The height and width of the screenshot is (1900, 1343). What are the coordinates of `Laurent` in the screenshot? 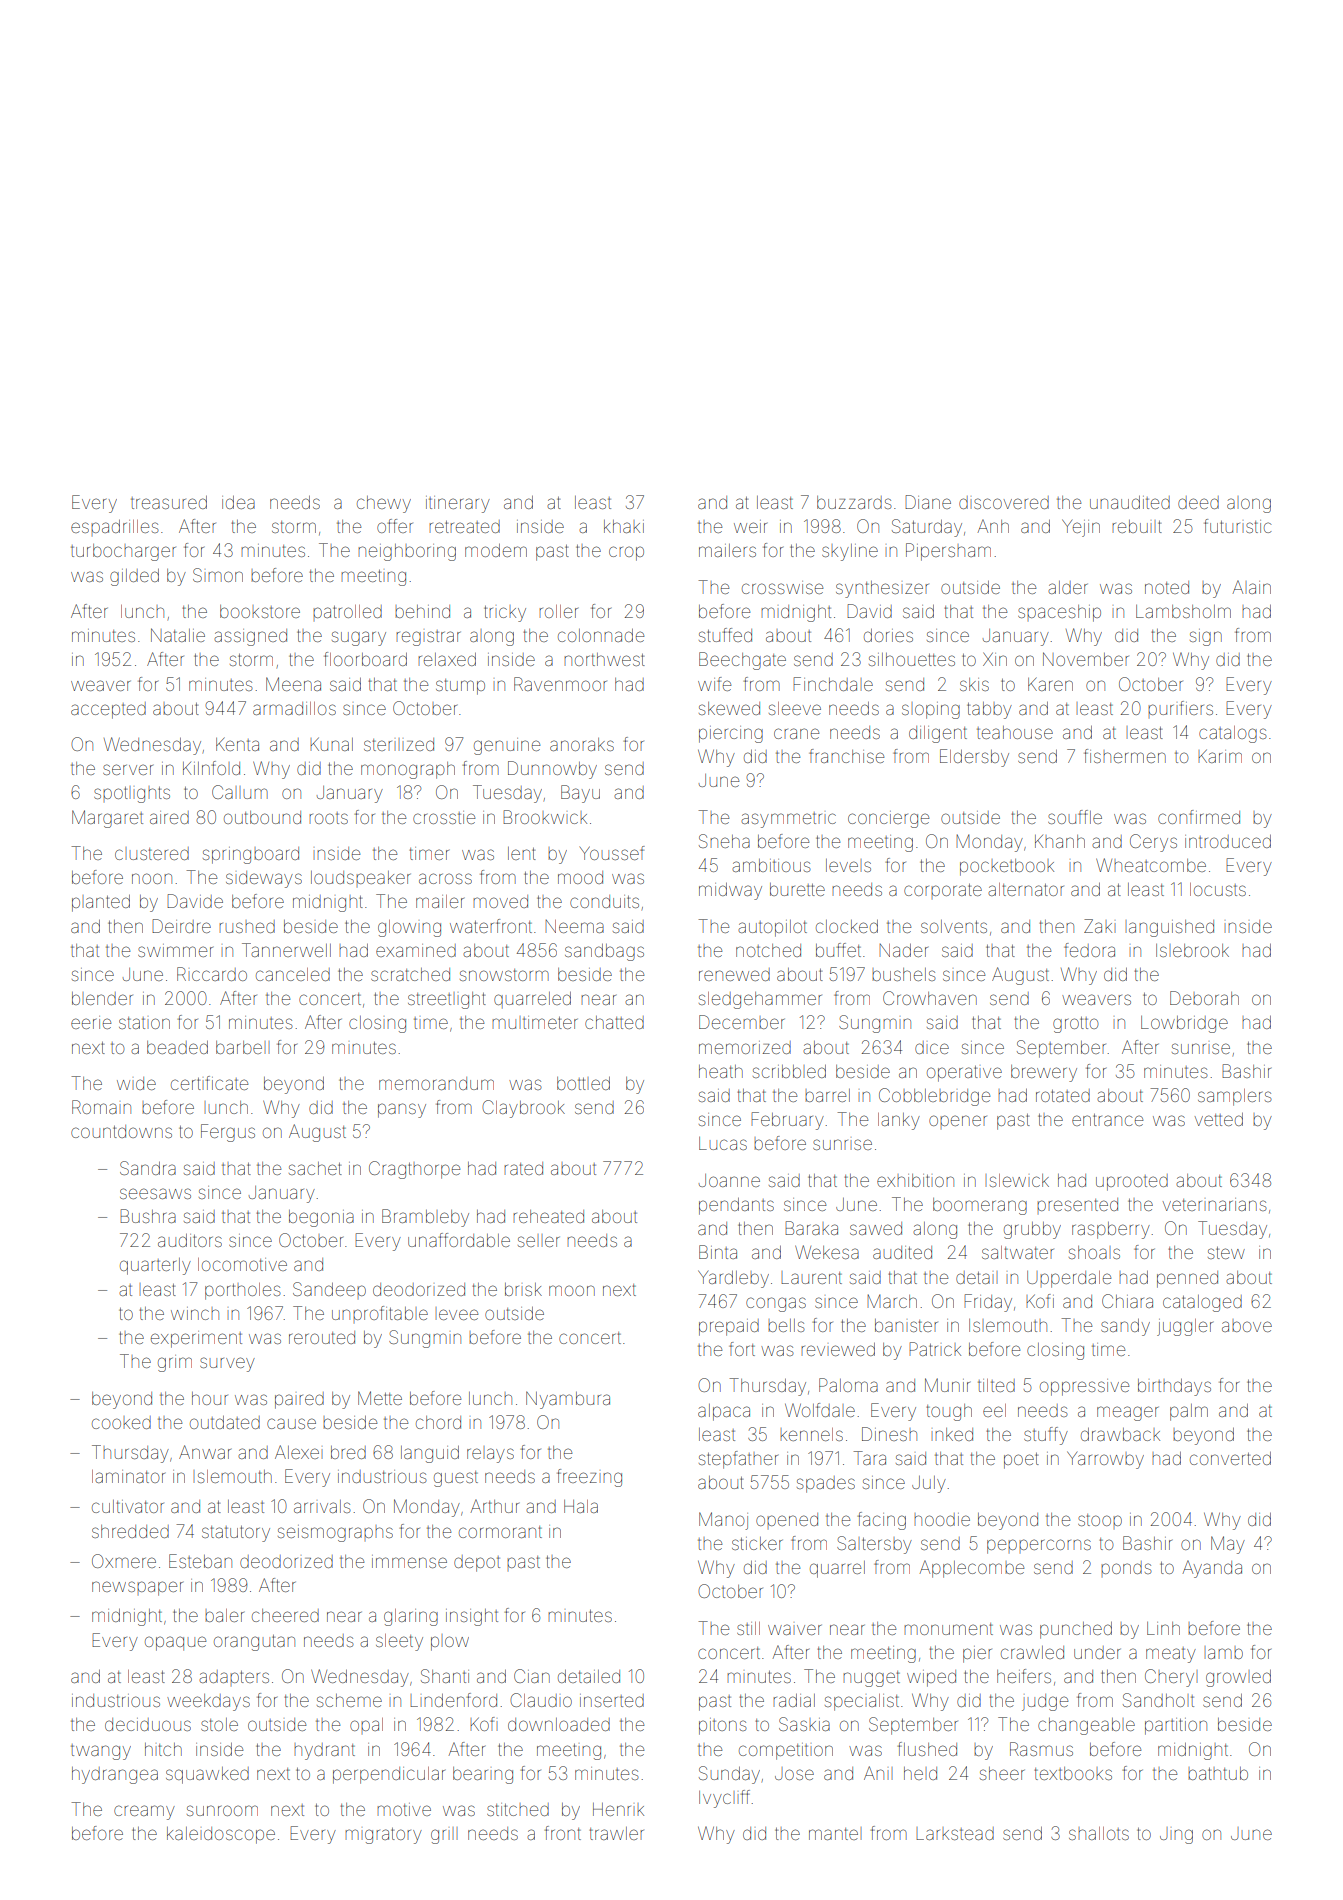 It's located at (811, 1278).
